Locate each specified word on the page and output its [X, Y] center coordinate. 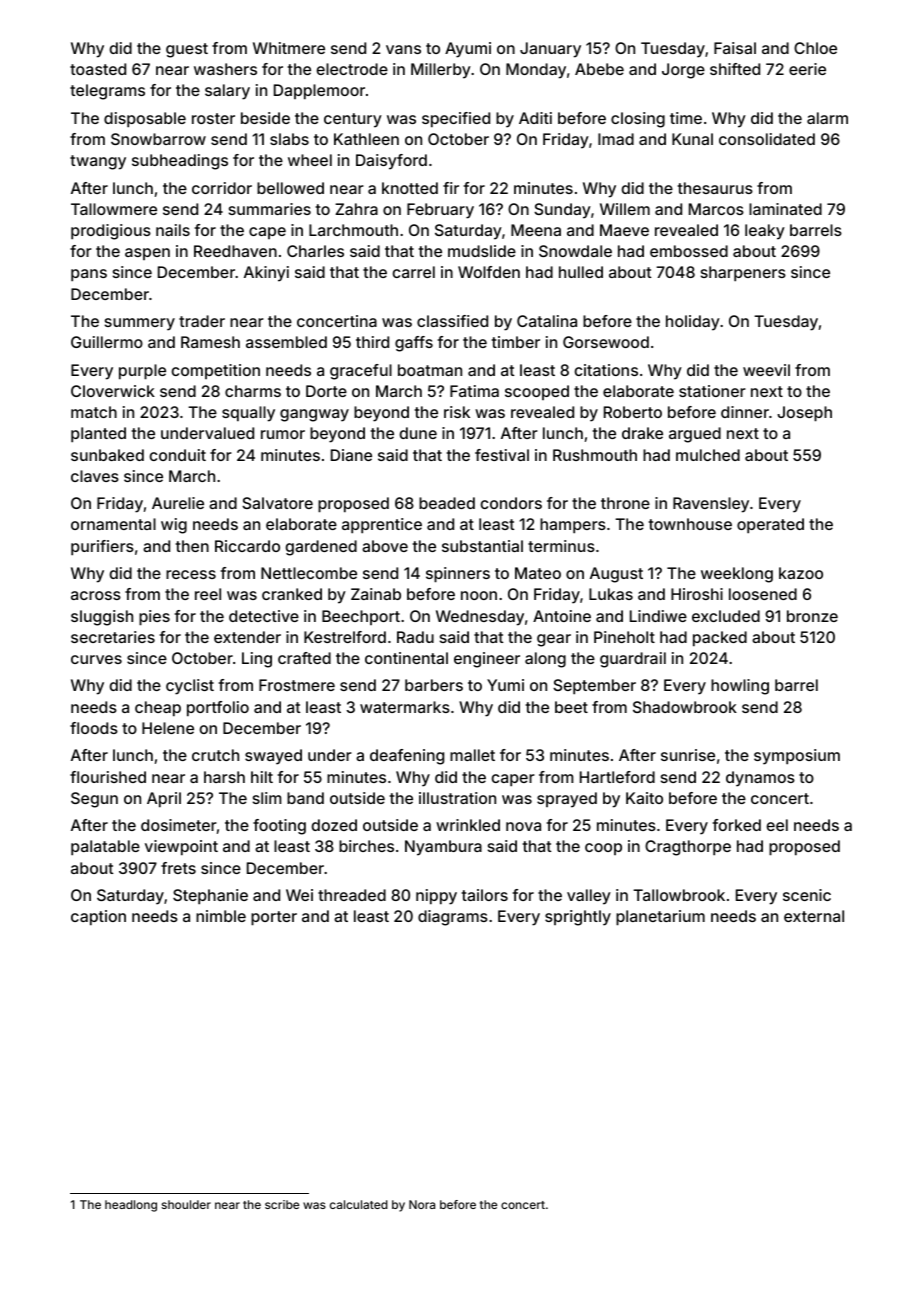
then [192, 546]
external [814, 916]
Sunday [562, 211]
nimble [221, 916]
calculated [359, 1204]
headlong [131, 1206]
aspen [147, 254]
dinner [745, 412]
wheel [310, 160]
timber [516, 342]
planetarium [660, 918]
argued [695, 435]
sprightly [578, 918]
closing [638, 120]
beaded [447, 503]
